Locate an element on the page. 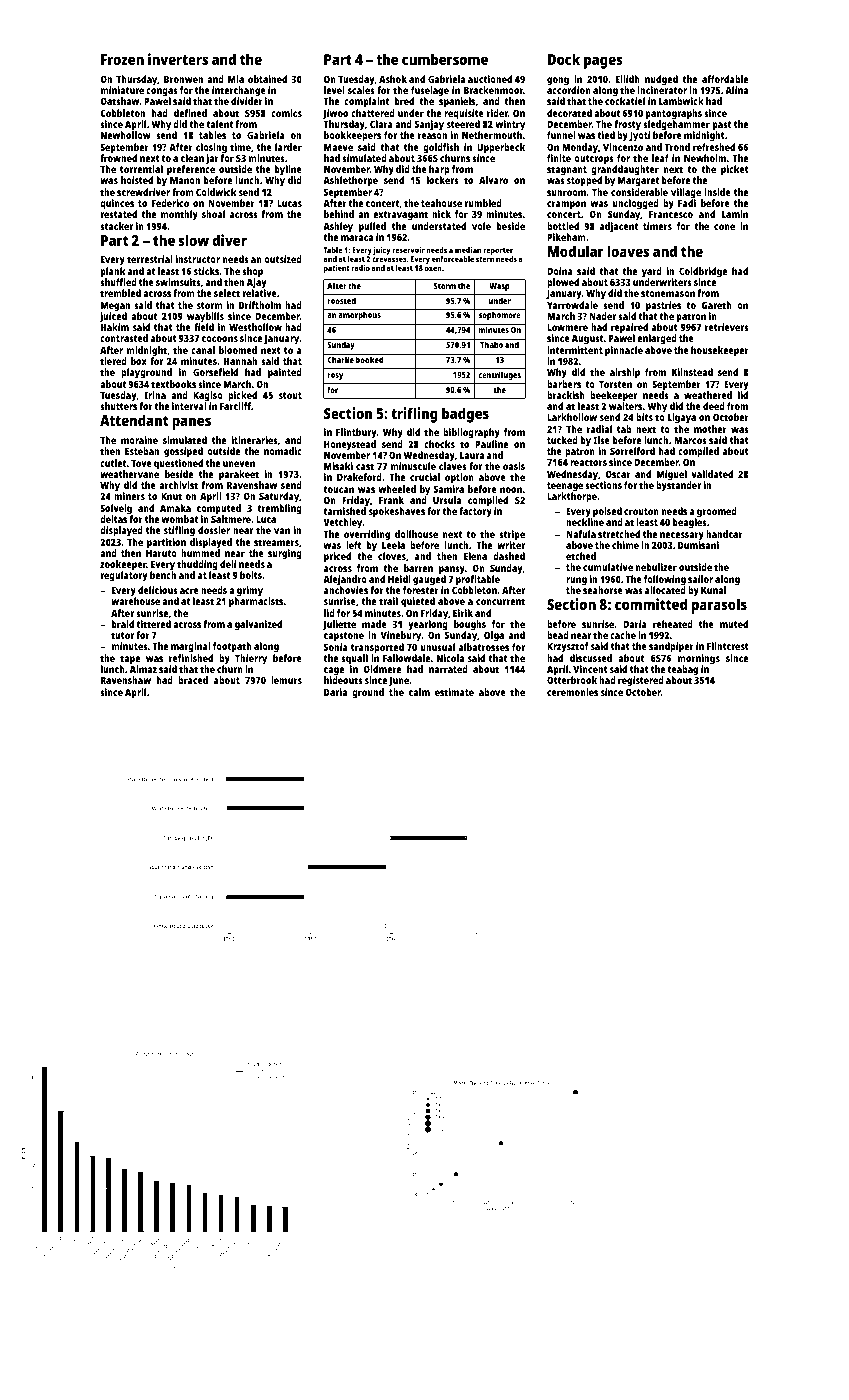 This page has width=849, height=1400. Irina is located at coordinates (155, 395).
